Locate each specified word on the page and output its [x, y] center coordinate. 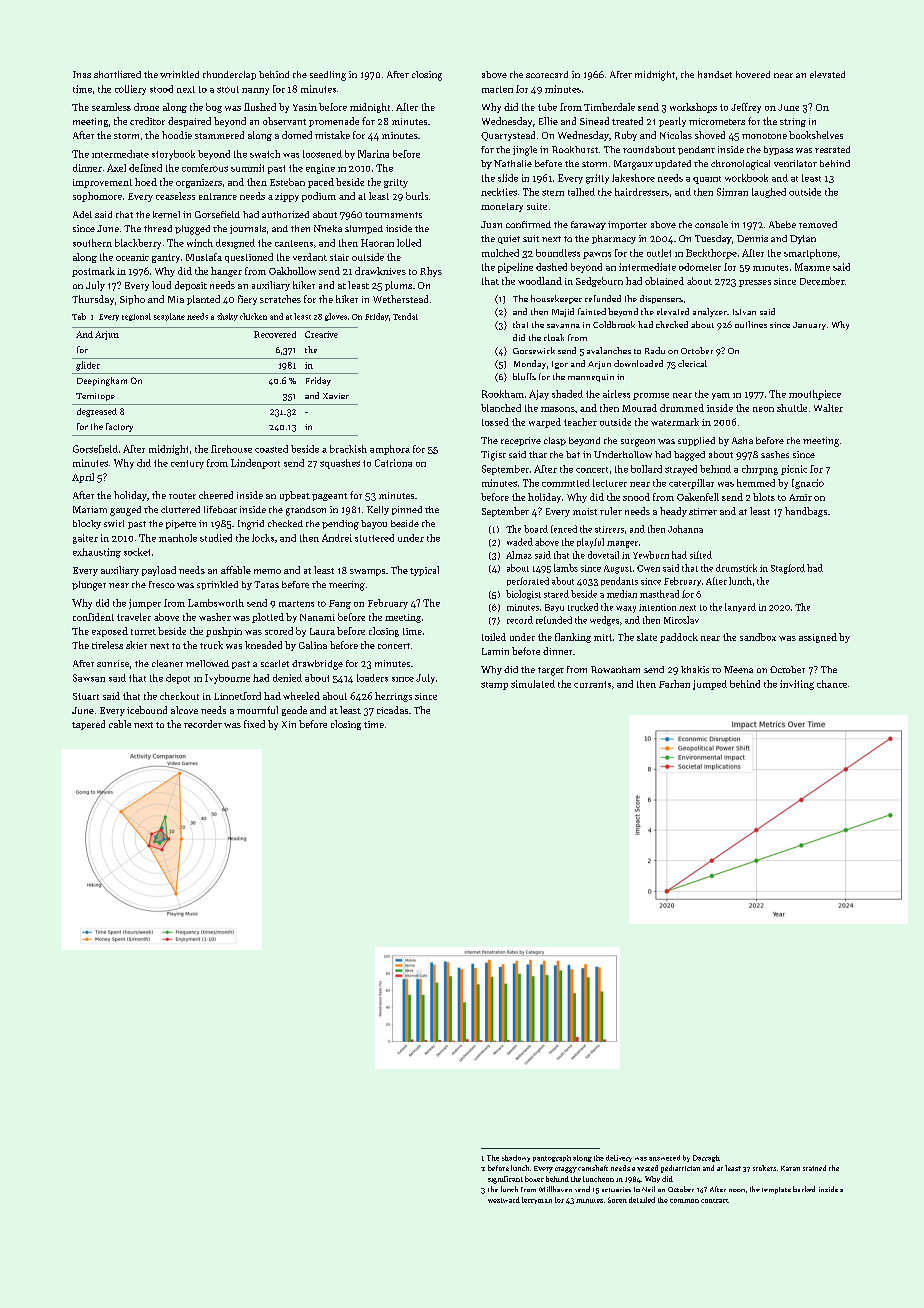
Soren [617, 1200]
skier [136, 645]
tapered [88, 725]
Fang [340, 604]
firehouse [231, 449]
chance [832, 684]
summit [247, 168]
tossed [495, 422]
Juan [491, 224]
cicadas [392, 710]
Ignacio [808, 484]
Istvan [744, 312]
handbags [806, 512]
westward [504, 1200]
